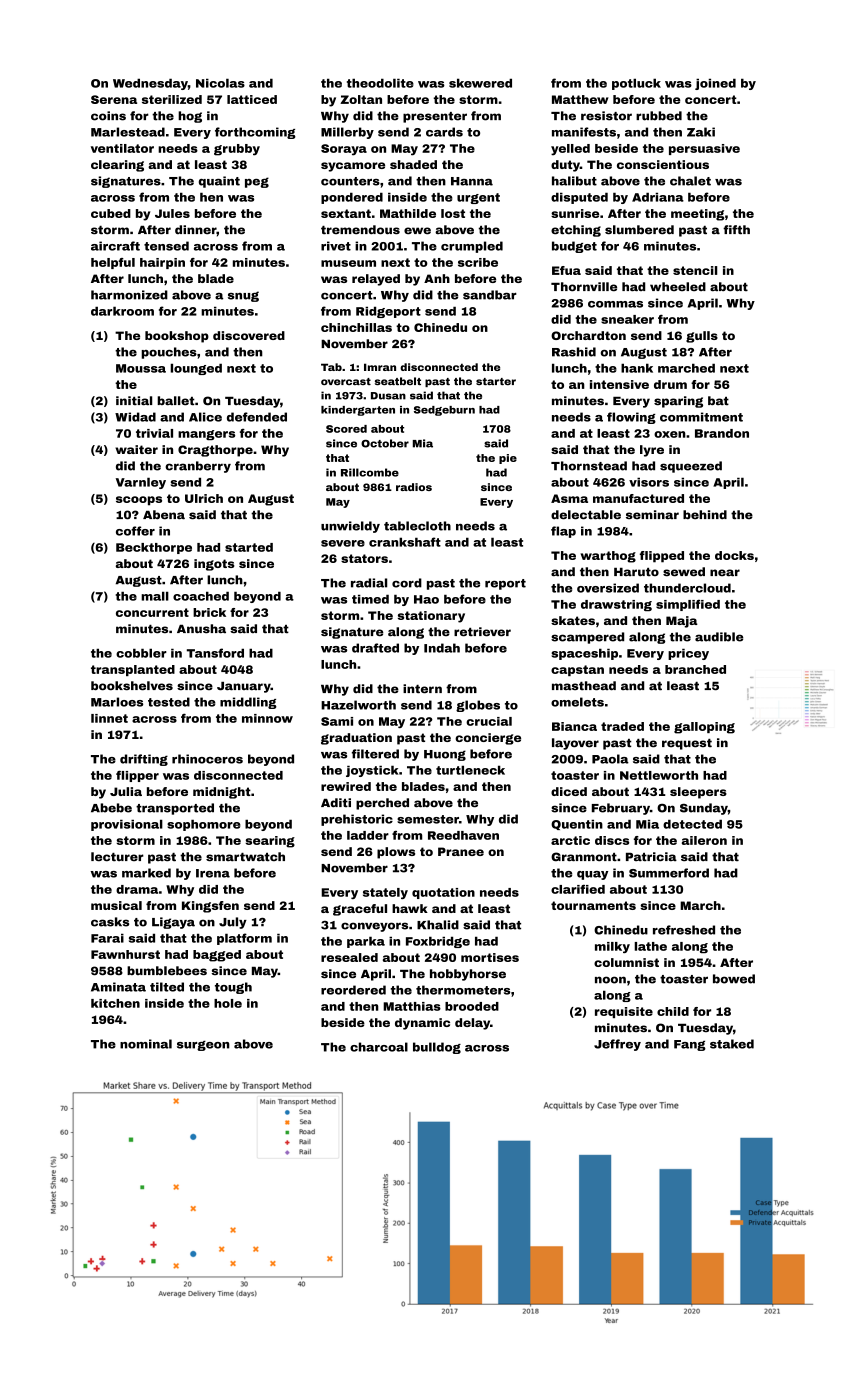 This screenshot has width=849, height=1400. I want to click on arctic, so click(570, 840).
